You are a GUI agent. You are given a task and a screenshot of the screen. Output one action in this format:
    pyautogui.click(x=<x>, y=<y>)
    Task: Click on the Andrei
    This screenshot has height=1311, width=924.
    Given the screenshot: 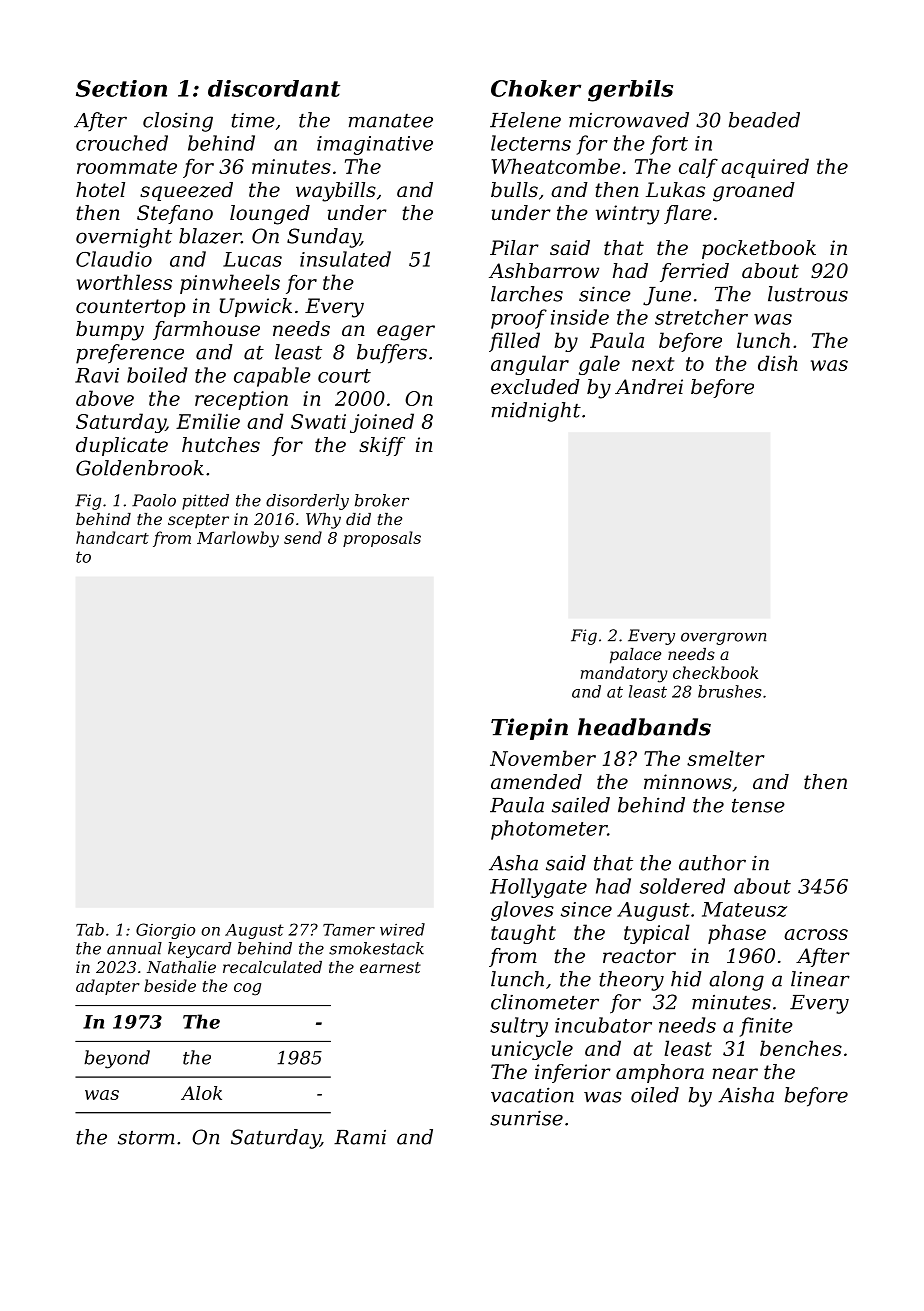 What is the action you would take?
    pyautogui.click(x=649, y=387)
